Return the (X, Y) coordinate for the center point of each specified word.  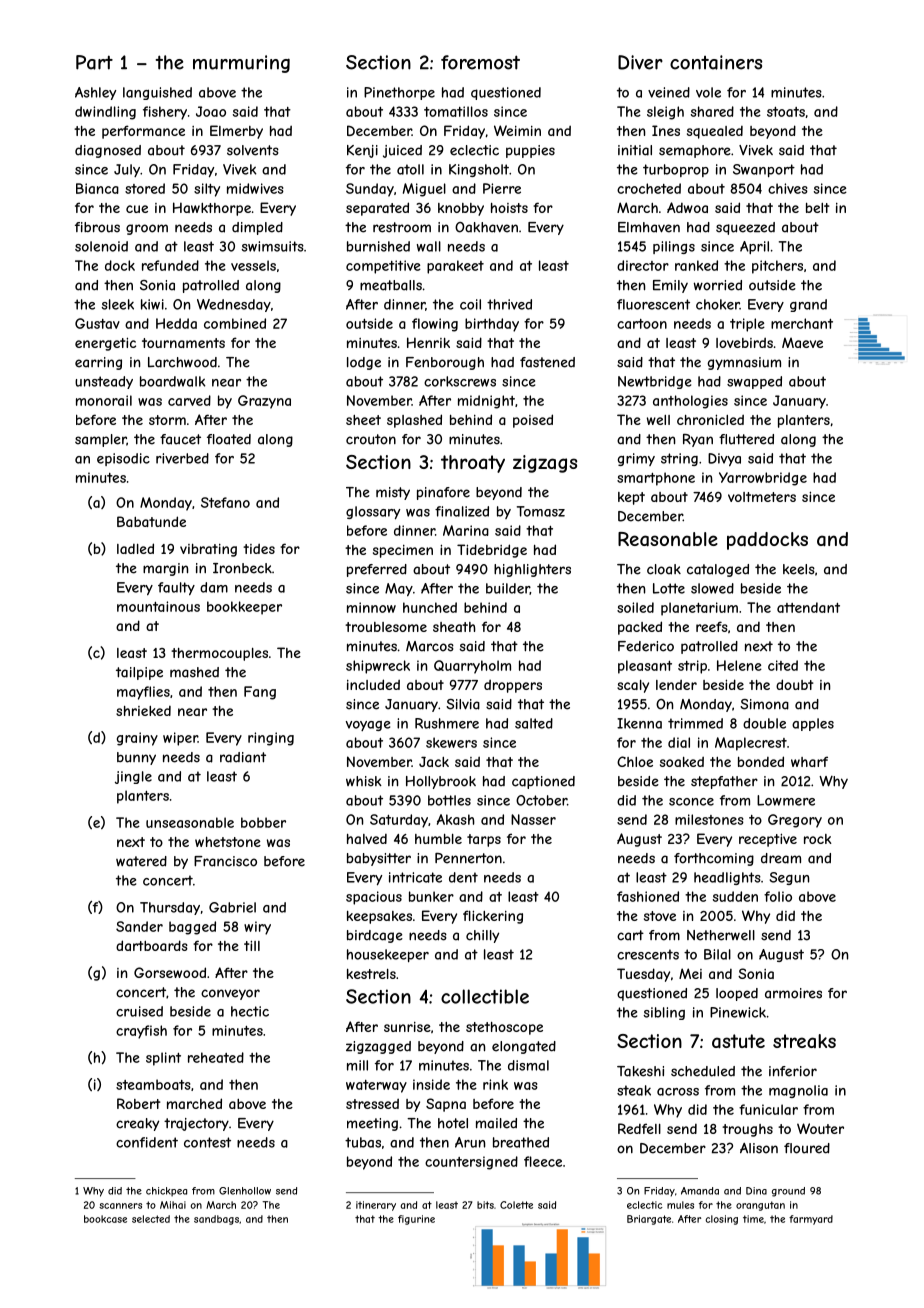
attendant (808, 607)
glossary (373, 513)
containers (716, 62)
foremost (480, 62)
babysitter (379, 859)
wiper (180, 739)
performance (143, 132)
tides (259, 549)
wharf (809, 761)
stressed (372, 1104)
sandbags (216, 1220)
